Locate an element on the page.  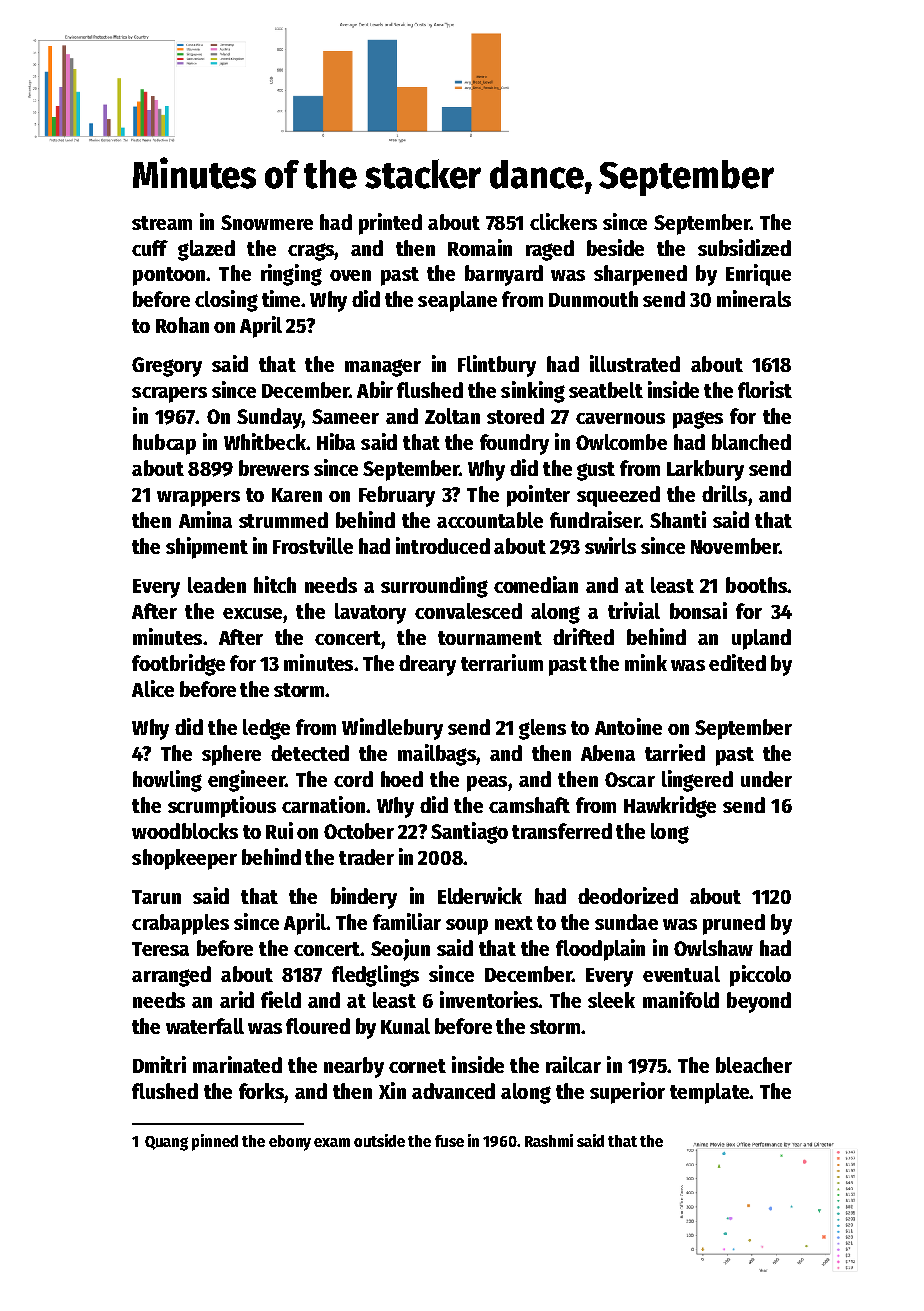
glens is located at coordinates (542, 729).
